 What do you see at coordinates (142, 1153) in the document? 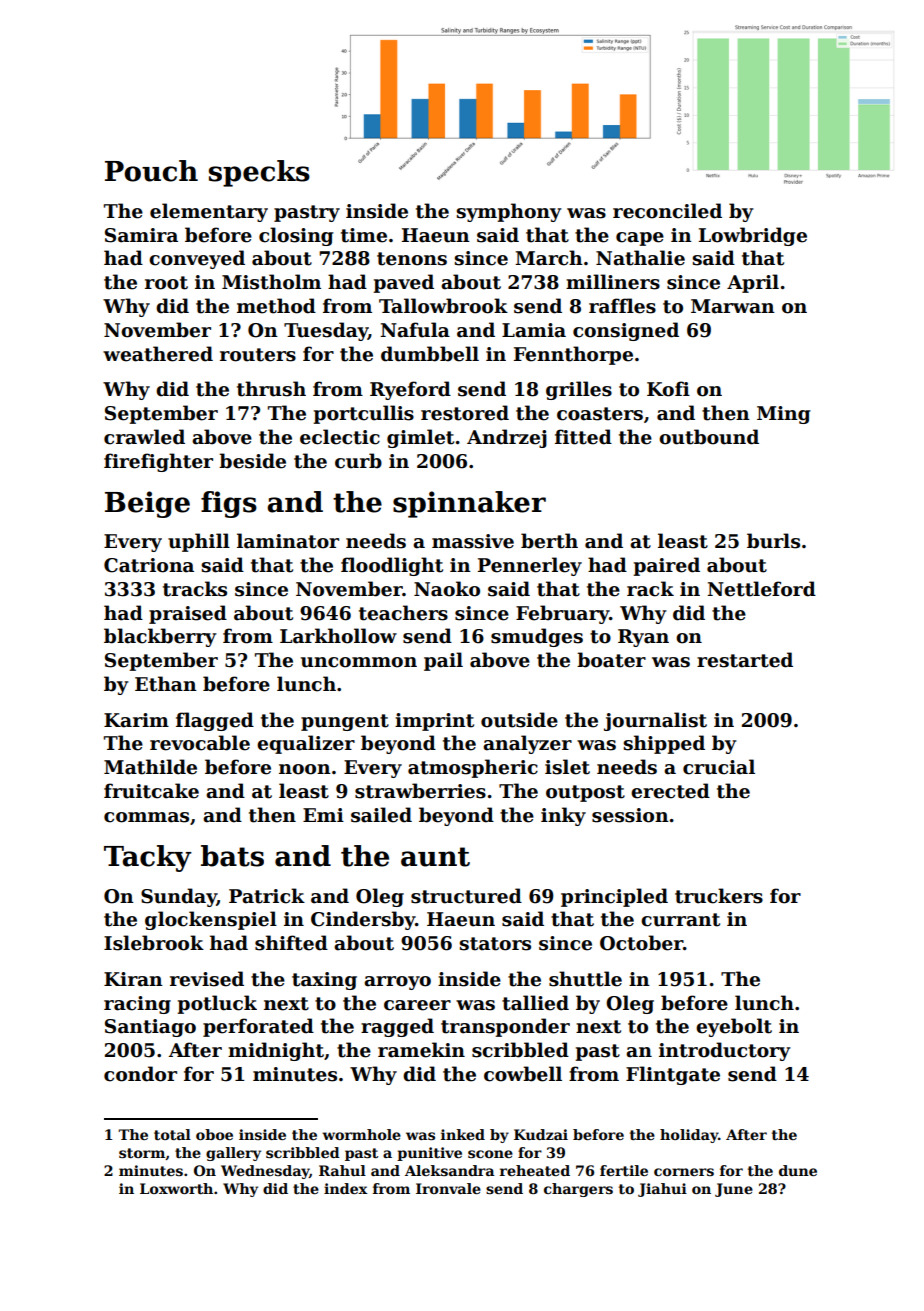
I see `storm` at bounding box center [142, 1153].
